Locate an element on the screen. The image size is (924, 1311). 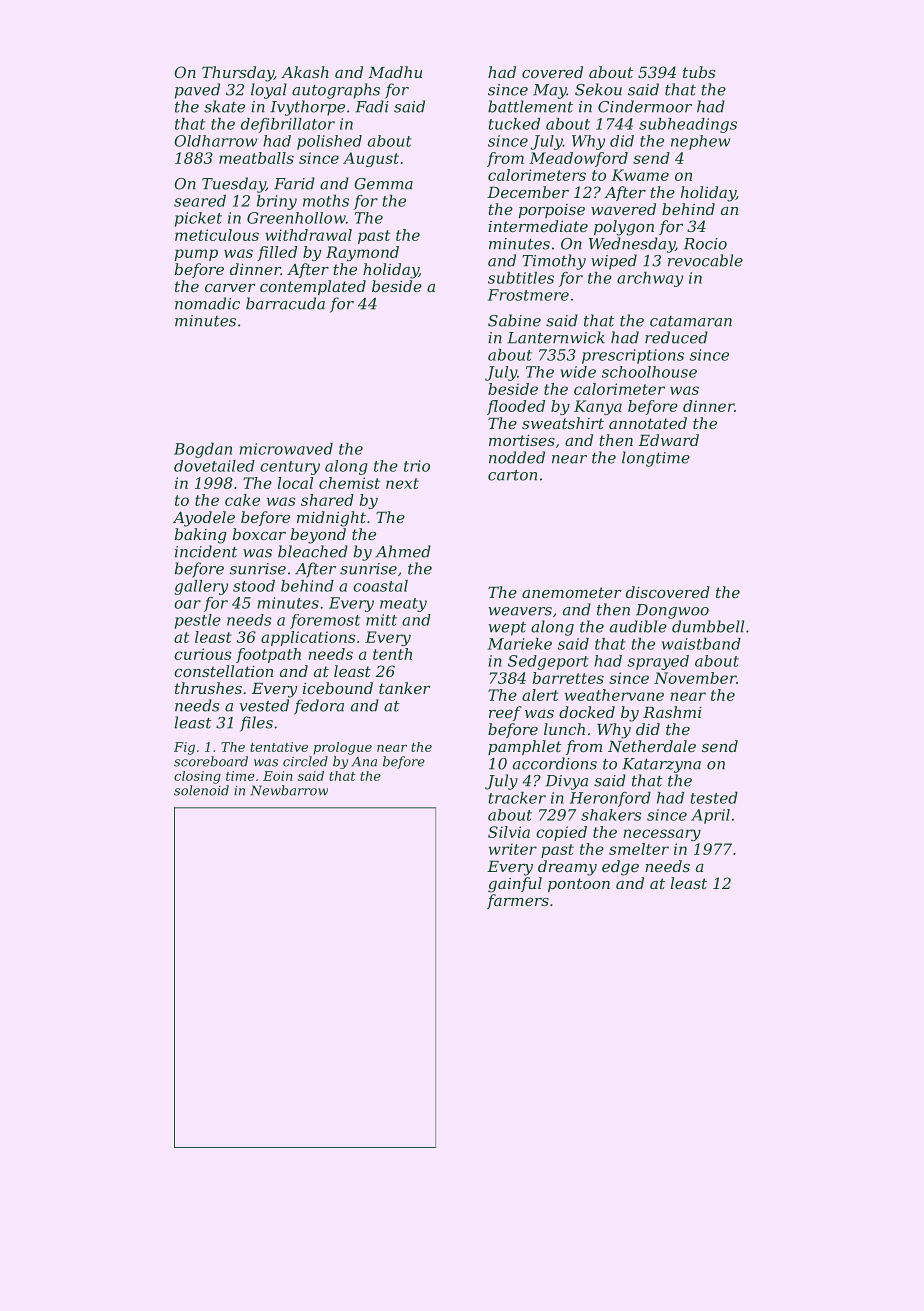
Tuesday is located at coordinates (234, 185).
